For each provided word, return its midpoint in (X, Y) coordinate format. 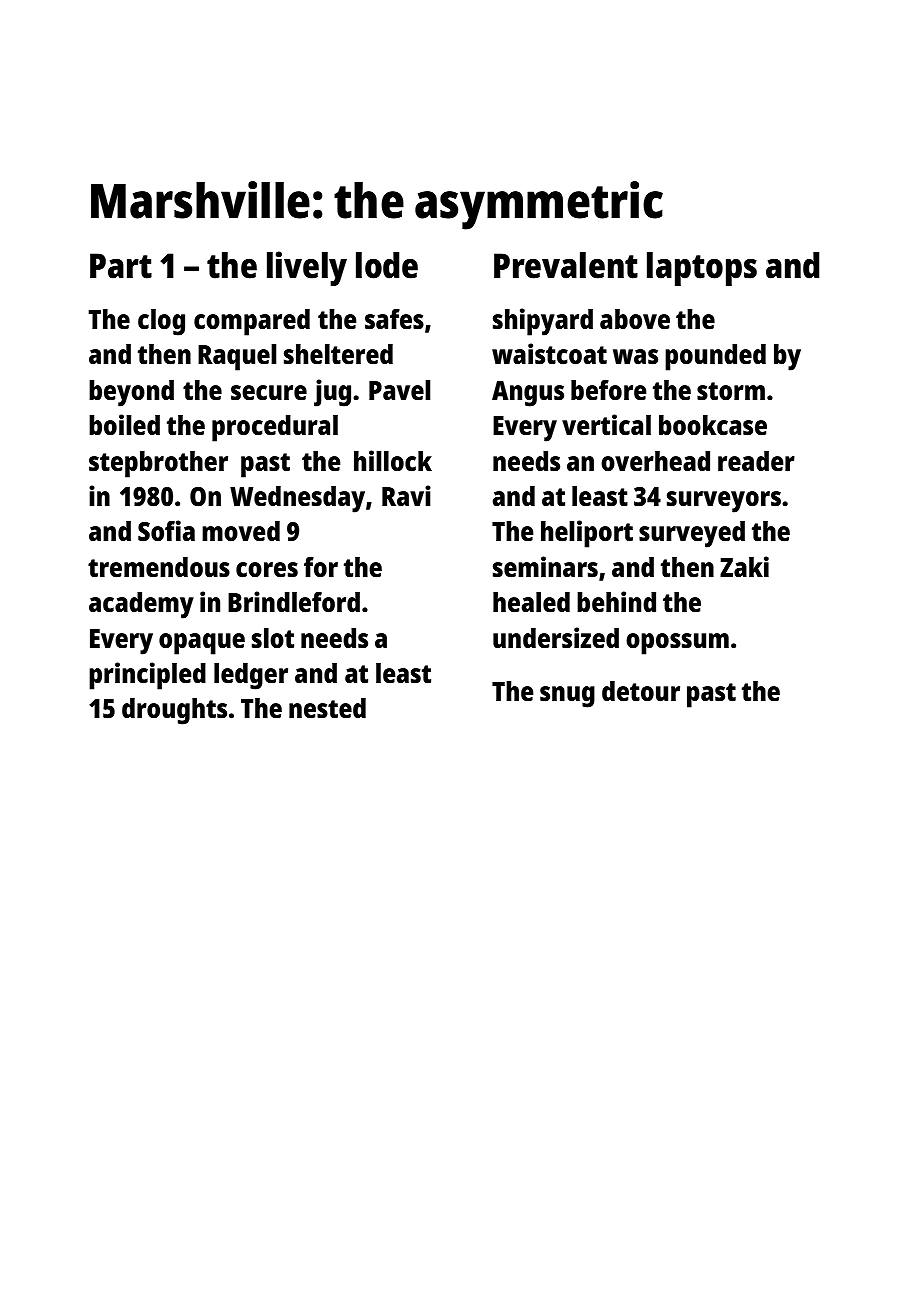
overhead (655, 461)
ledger (251, 676)
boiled (124, 424)
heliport (587, 534)
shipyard (543, 322)
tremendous (159, 567)
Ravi (406, 495)
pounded (715, 357)
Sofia (166, 530)
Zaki (744, 566)
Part (121, 266)
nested (327, 708)
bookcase (713, 425)
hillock (393, 460)
